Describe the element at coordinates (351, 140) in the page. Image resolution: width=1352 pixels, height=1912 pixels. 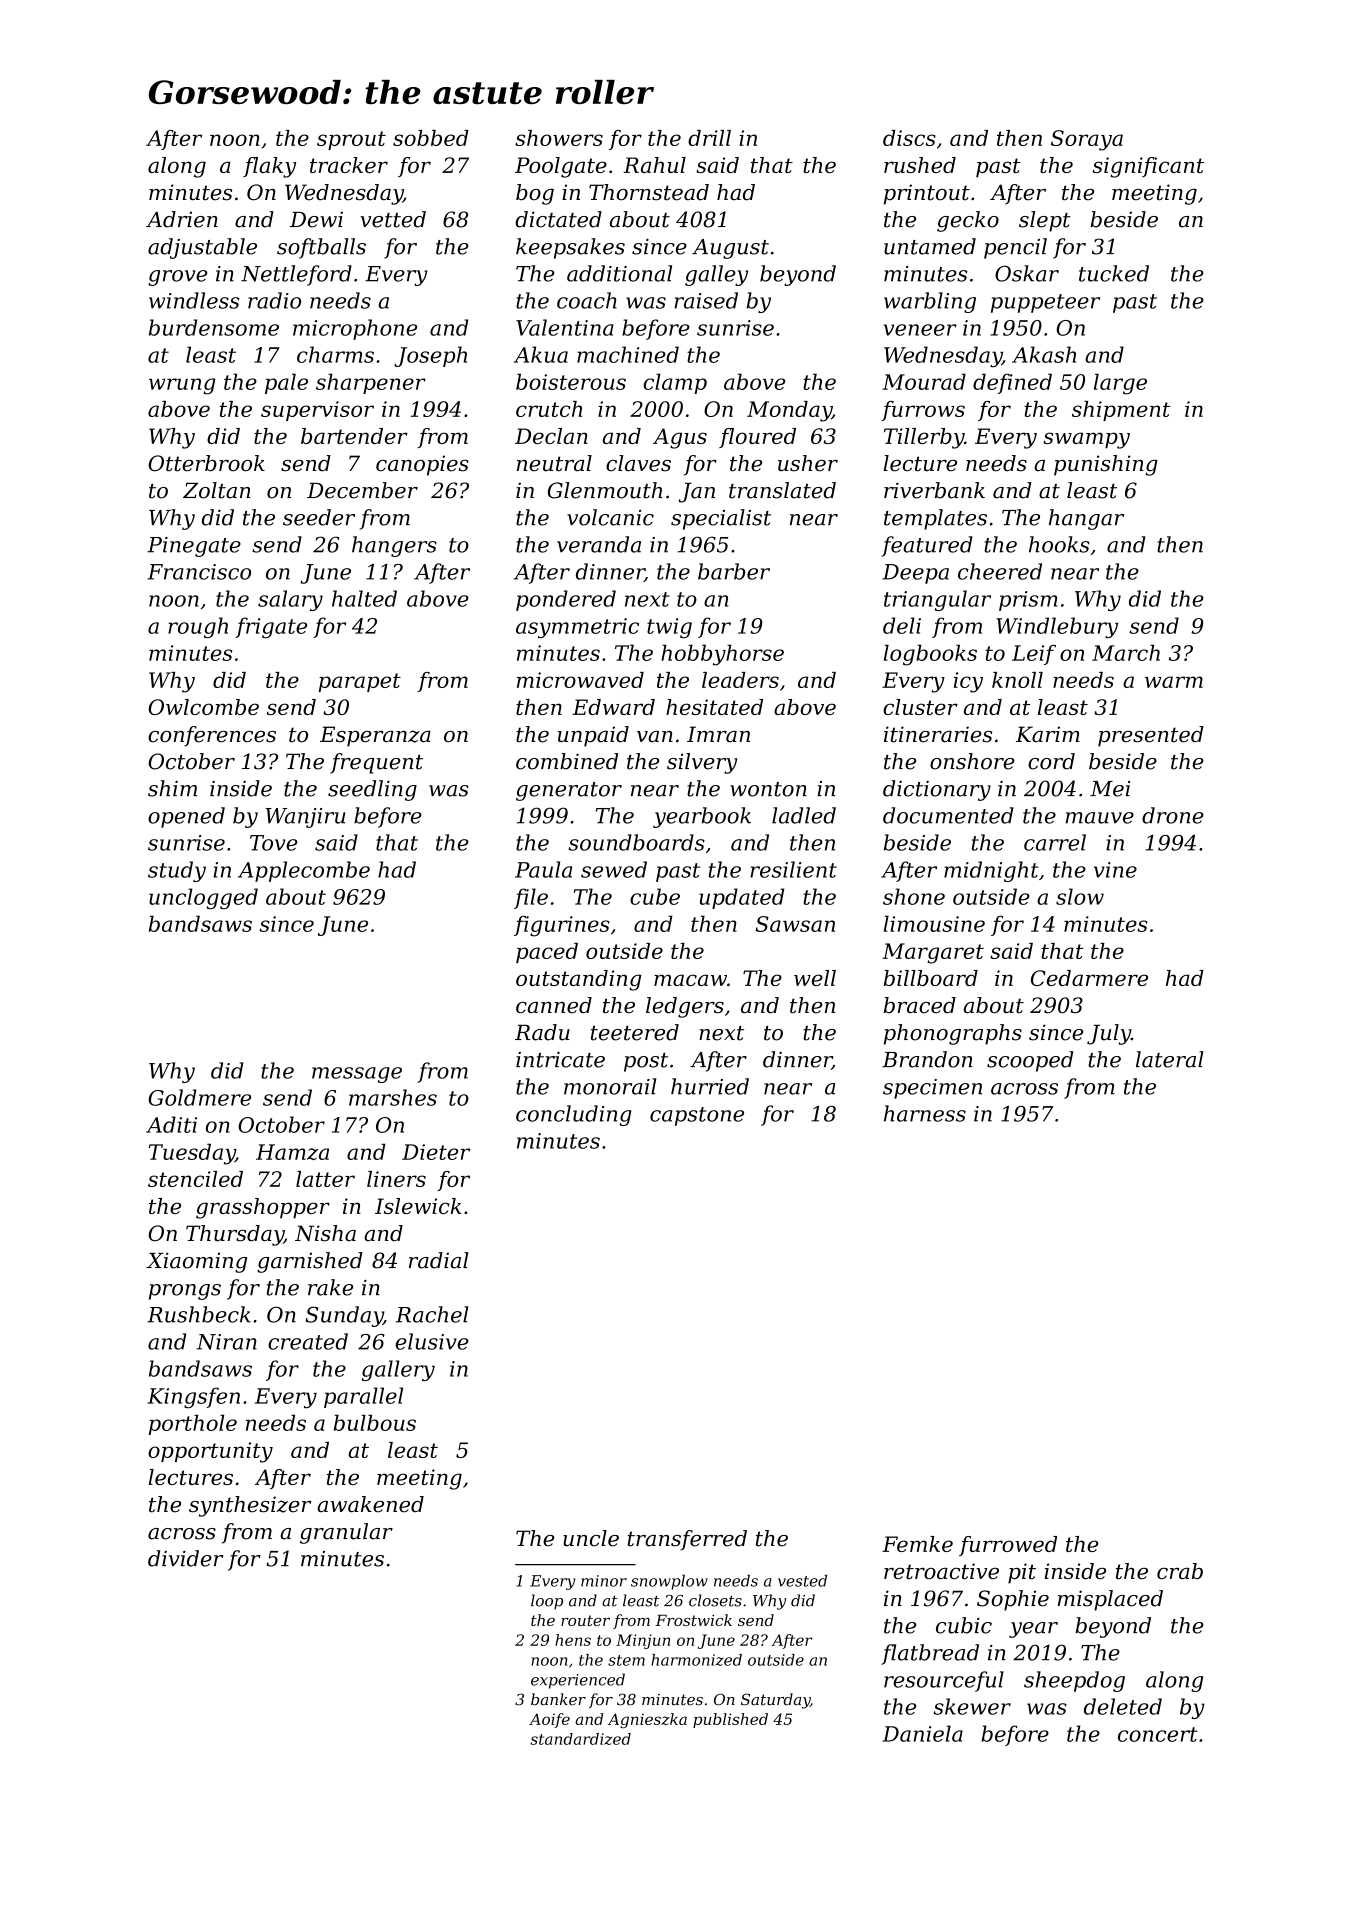
I see `sprout` at that location.
